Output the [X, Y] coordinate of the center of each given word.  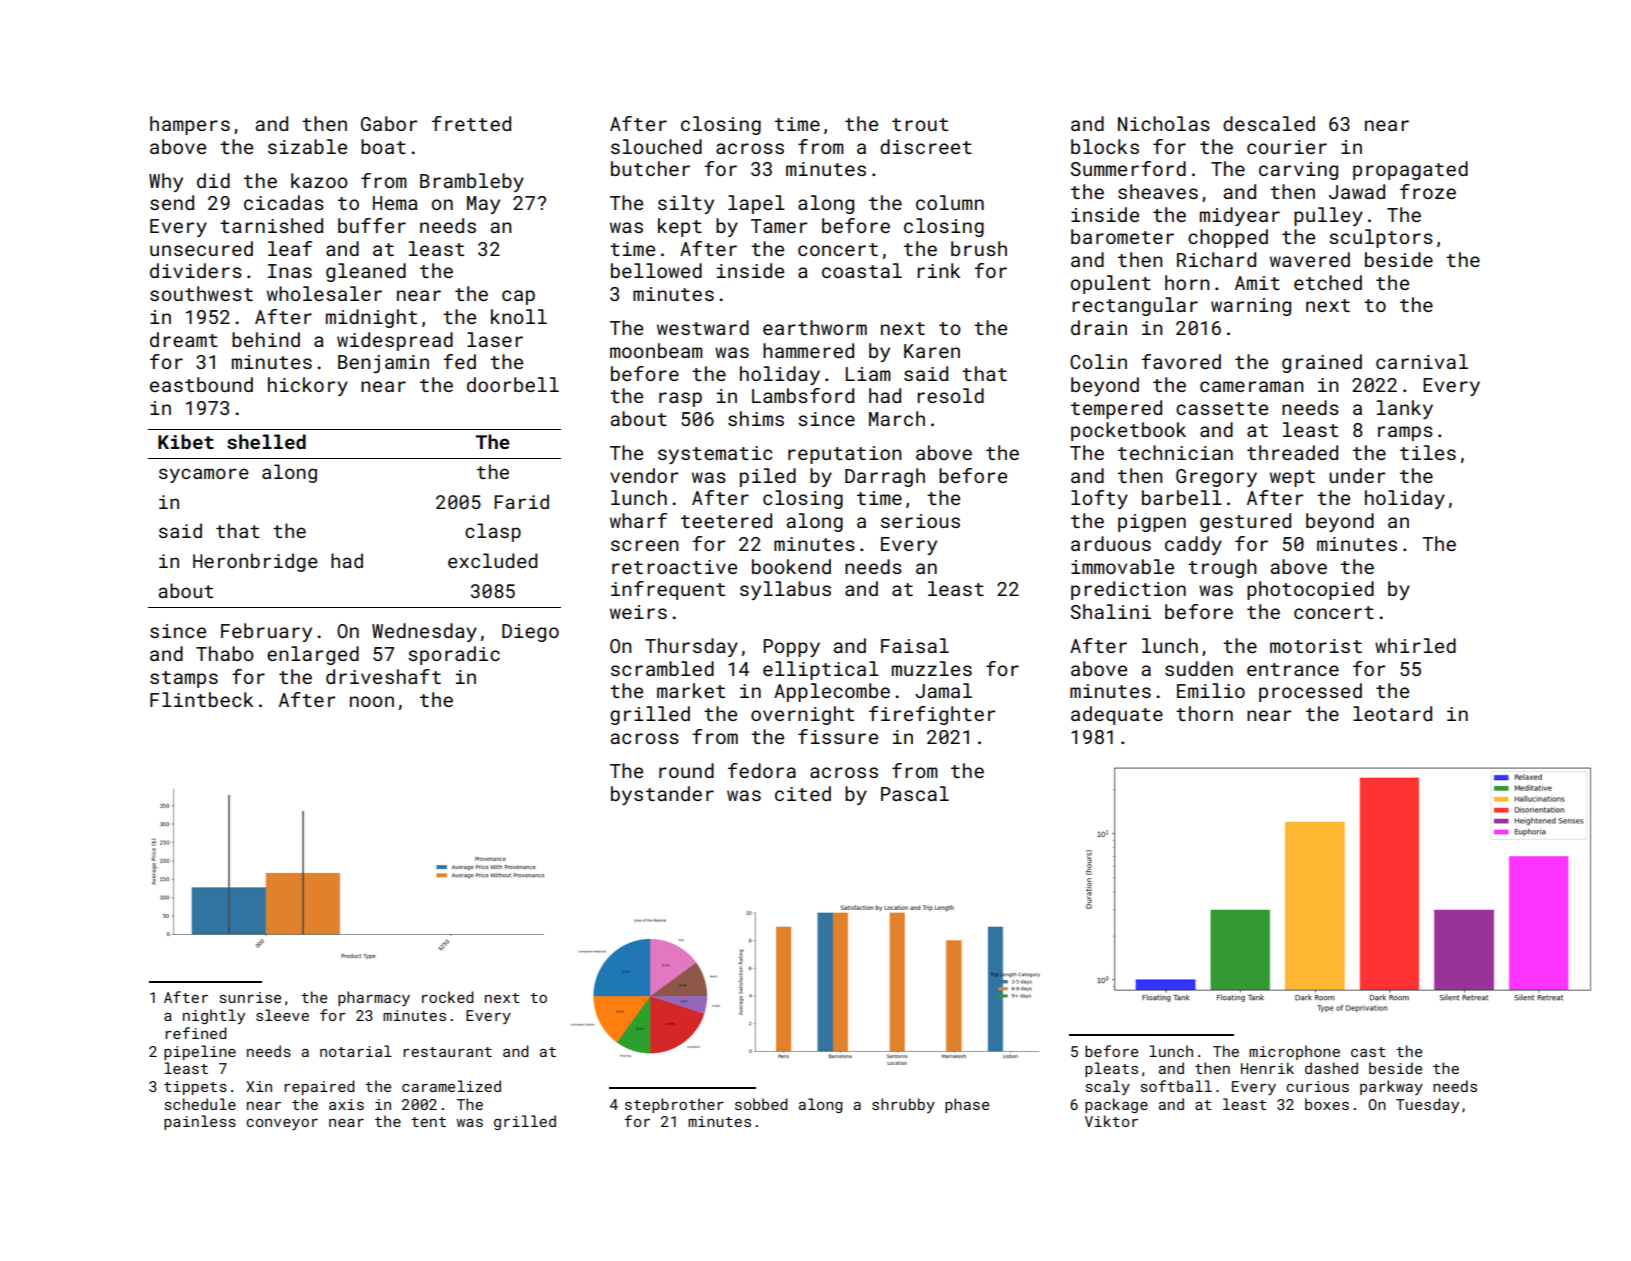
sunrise [250, 997]
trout [920, 124]
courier [1287, 147]
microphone [1294, 1052]
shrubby [903, 1105]
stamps [184, 679]
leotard [1392, 713]
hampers [190, 125]
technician [1175, 452]
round [686, 770]
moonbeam [656, 350]
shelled [266, 441]
